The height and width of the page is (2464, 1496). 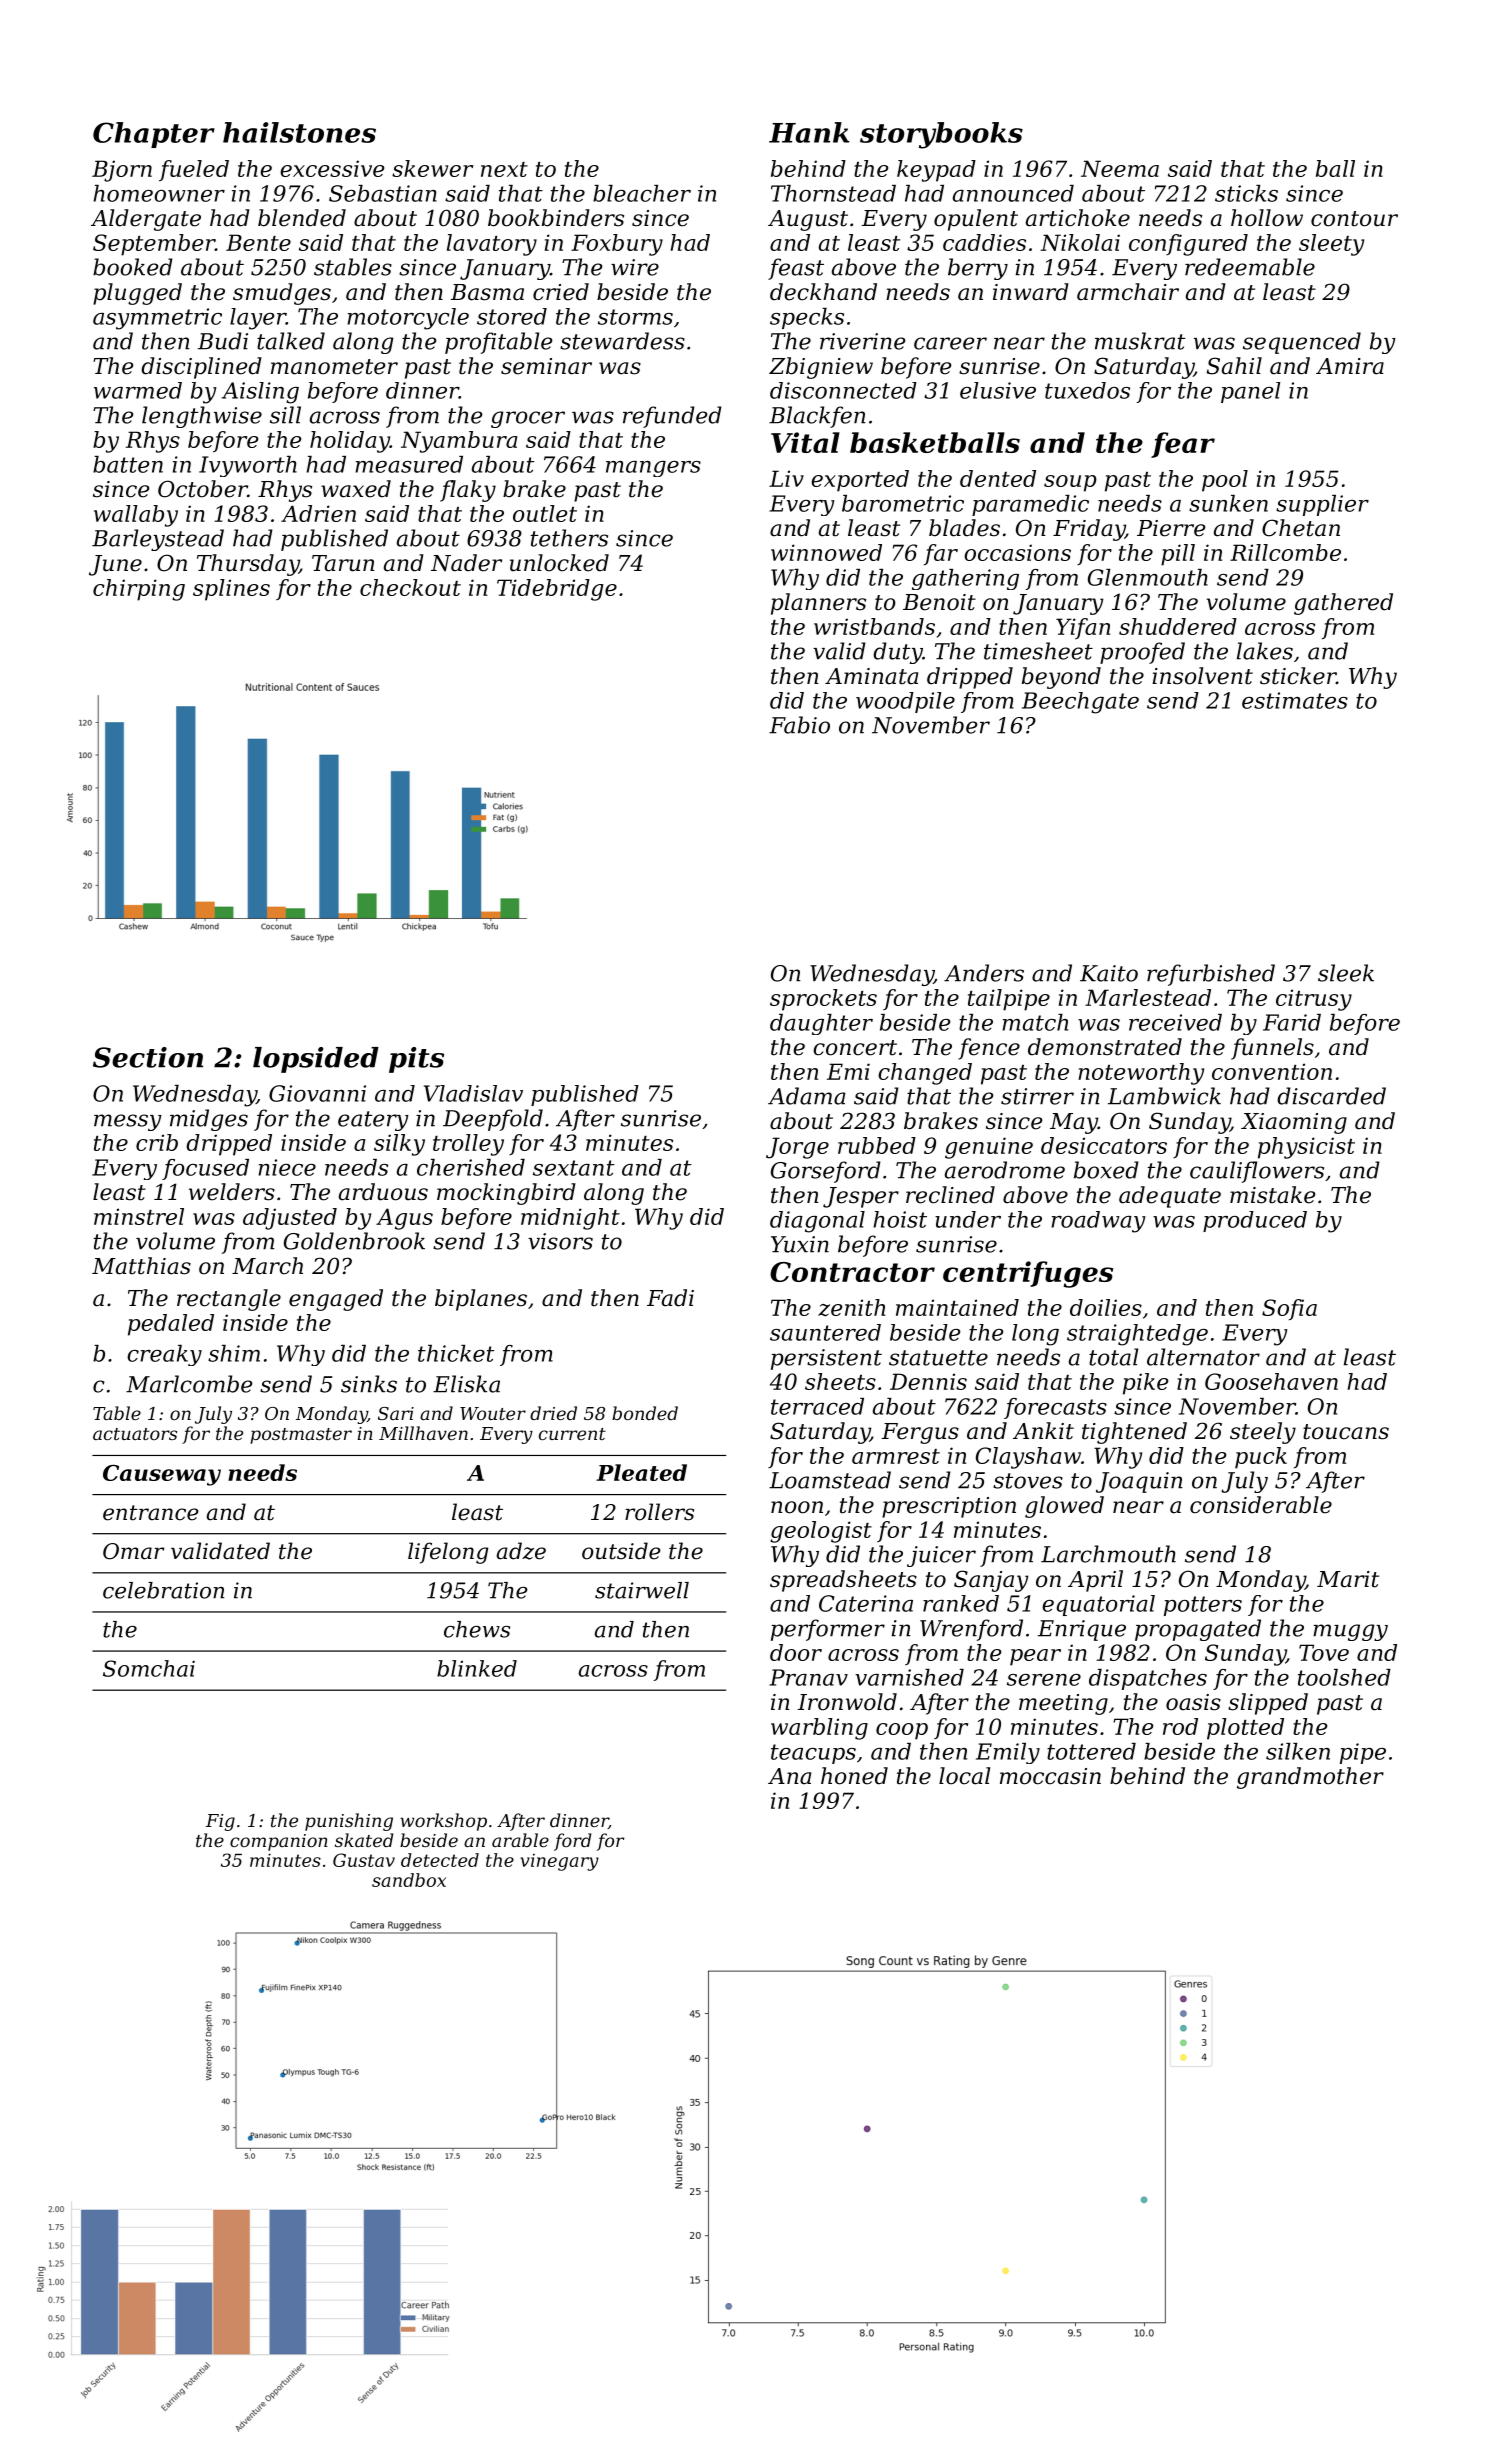 I want to click on Sebastian, so click(x=383, y=193).
